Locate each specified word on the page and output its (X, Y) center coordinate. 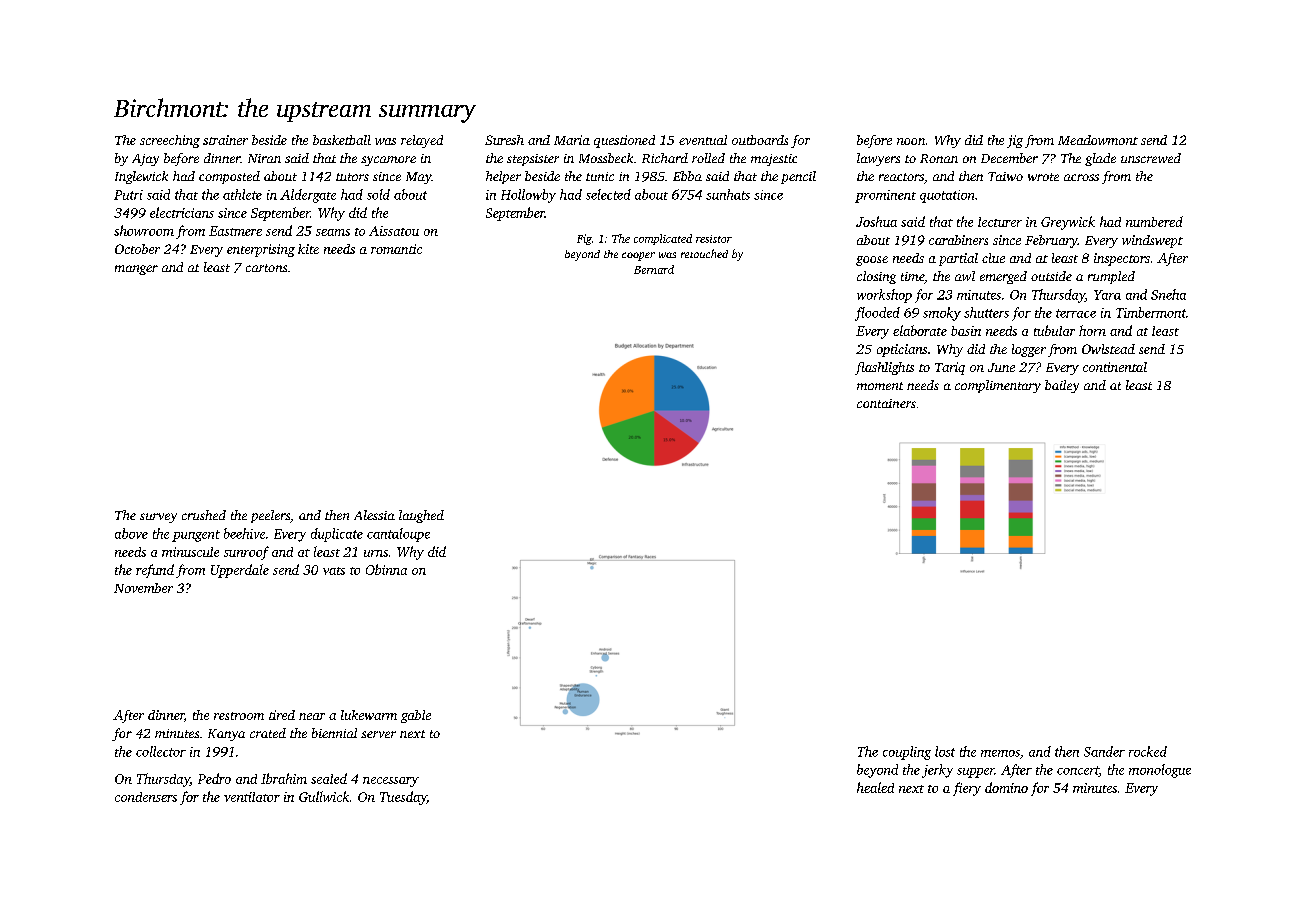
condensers (146, 797)
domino (1006, 787)
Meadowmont (1098, 140)
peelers (270, 516)
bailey (1062, 386)
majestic (774, 160)
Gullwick (324, 796)
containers (886, 403)
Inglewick (141, 177)
